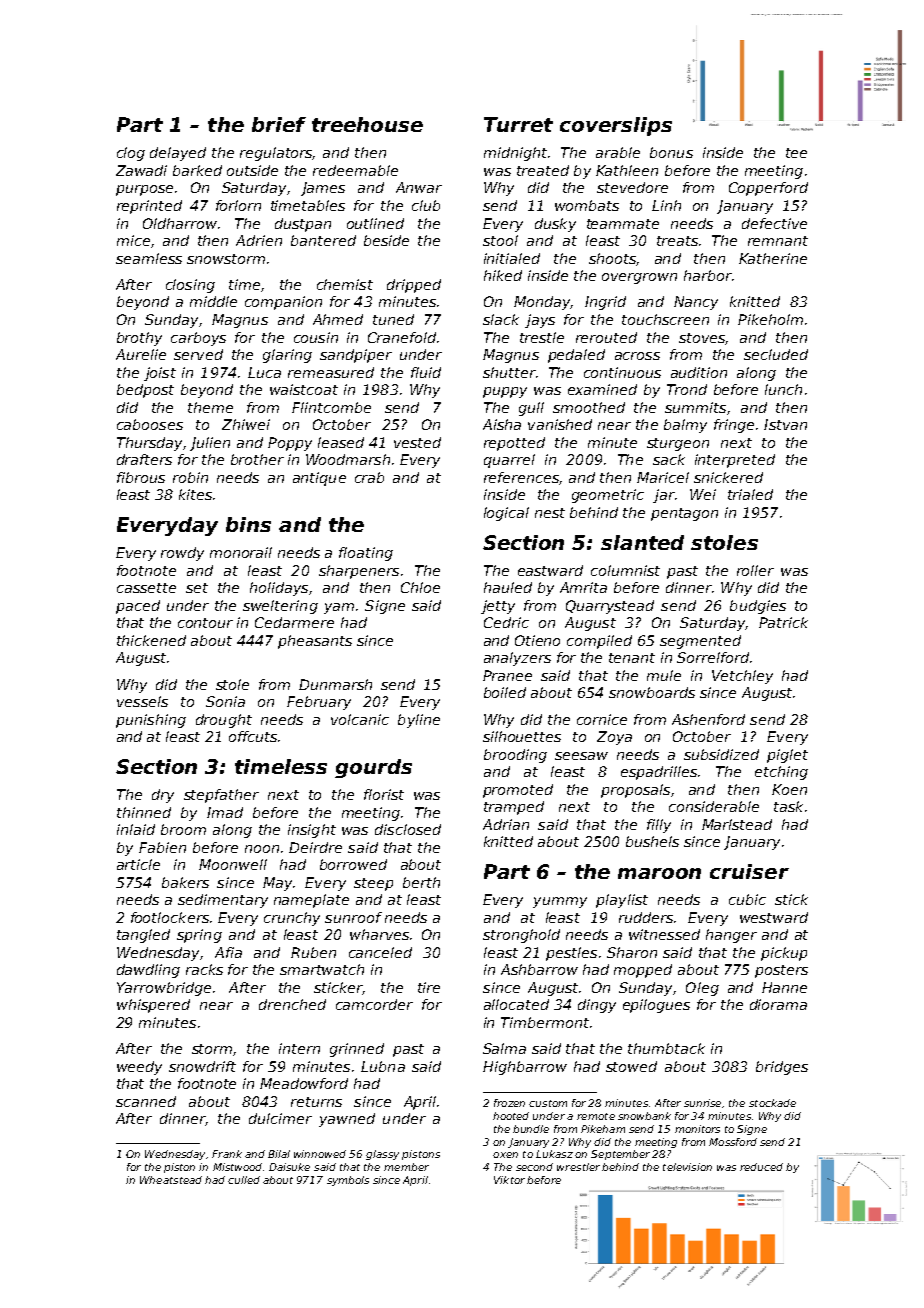 The width and height of the document is (924, 1308). Describe the element at coordinates (264, 372) in the document. I see `Luca` at that location.
